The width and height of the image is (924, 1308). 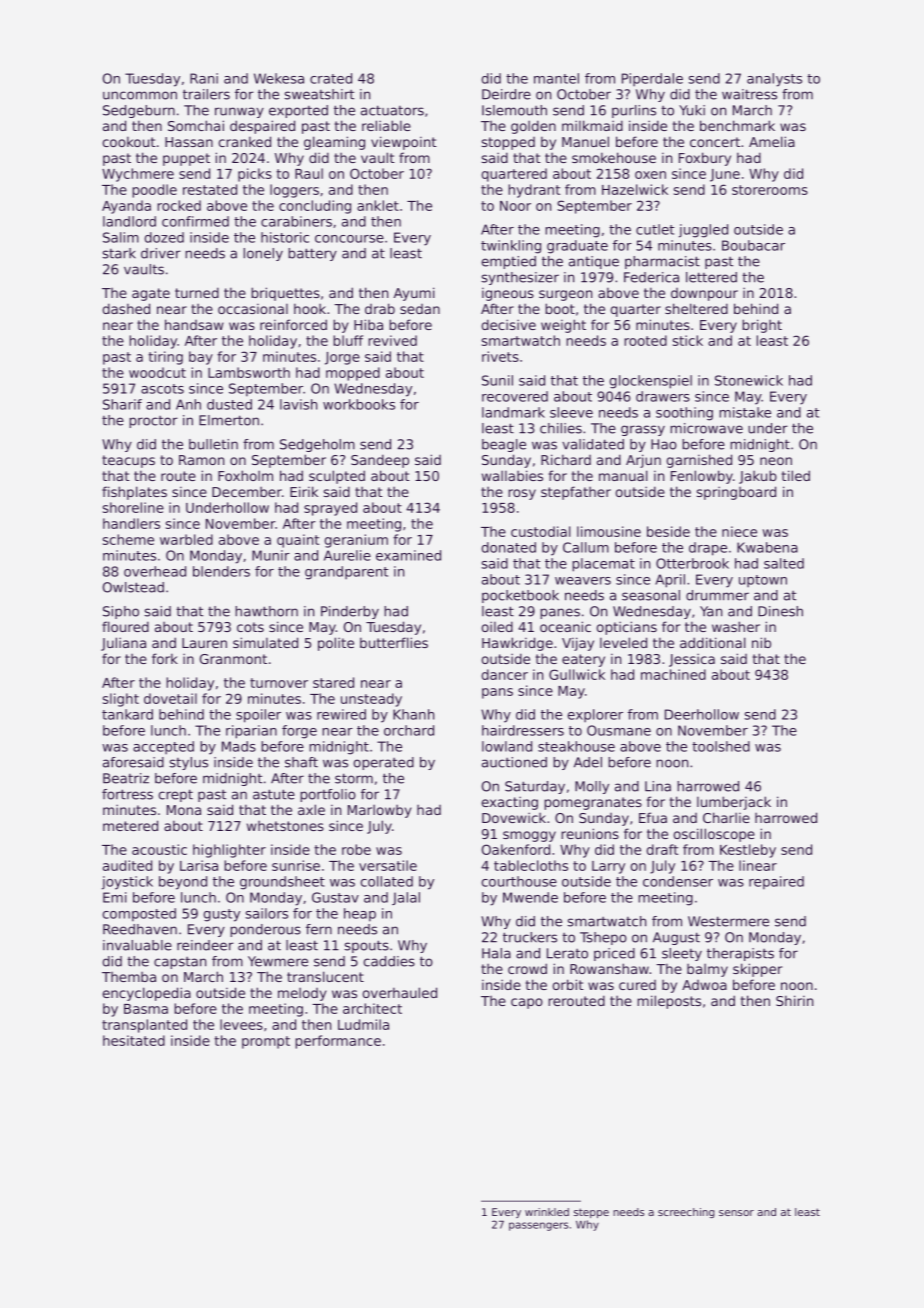 I want to click on wrinkled, so click(x=547, y=1212).
